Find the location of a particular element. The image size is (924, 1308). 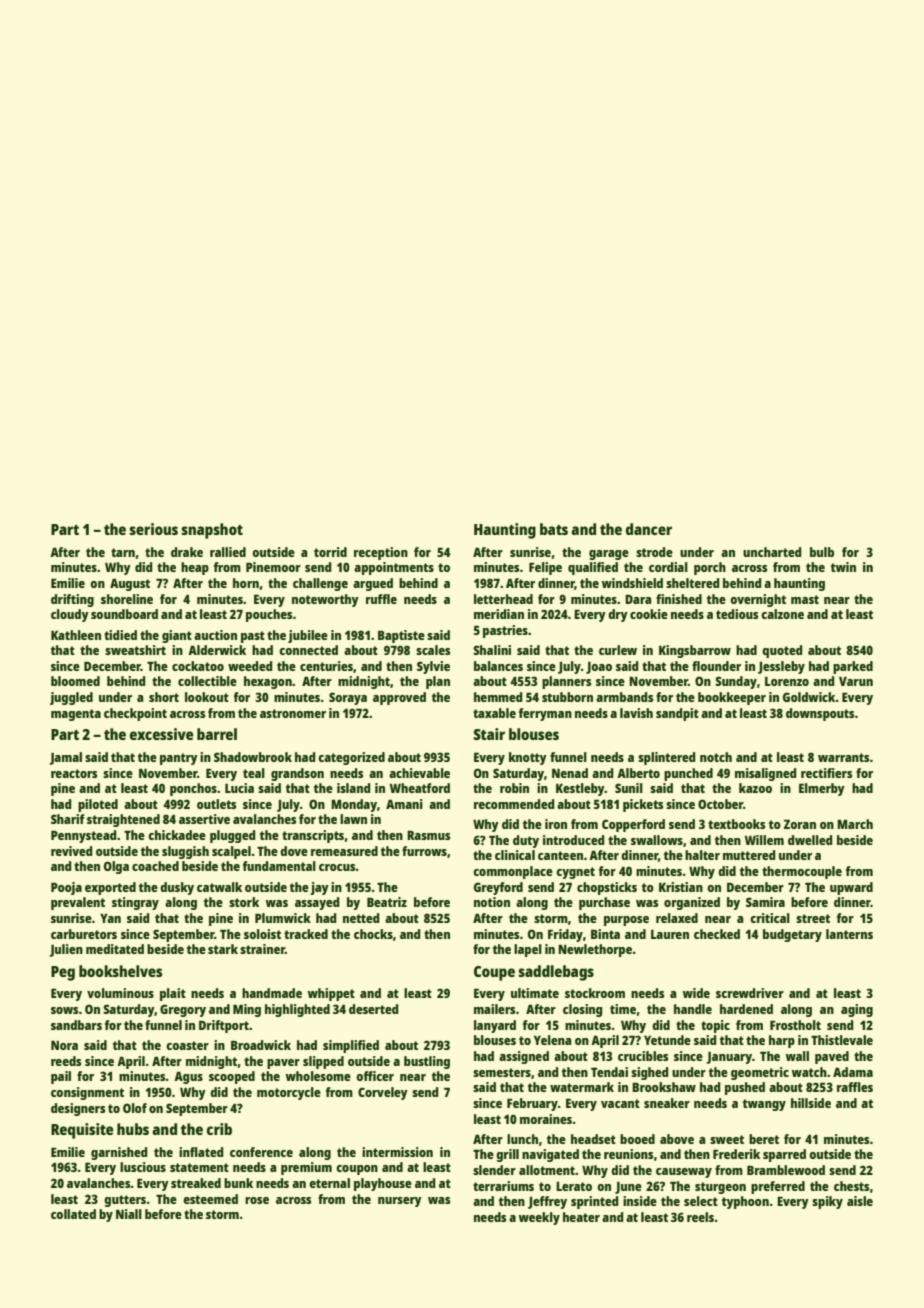

deserted is located at coordinates (373, 1009).
